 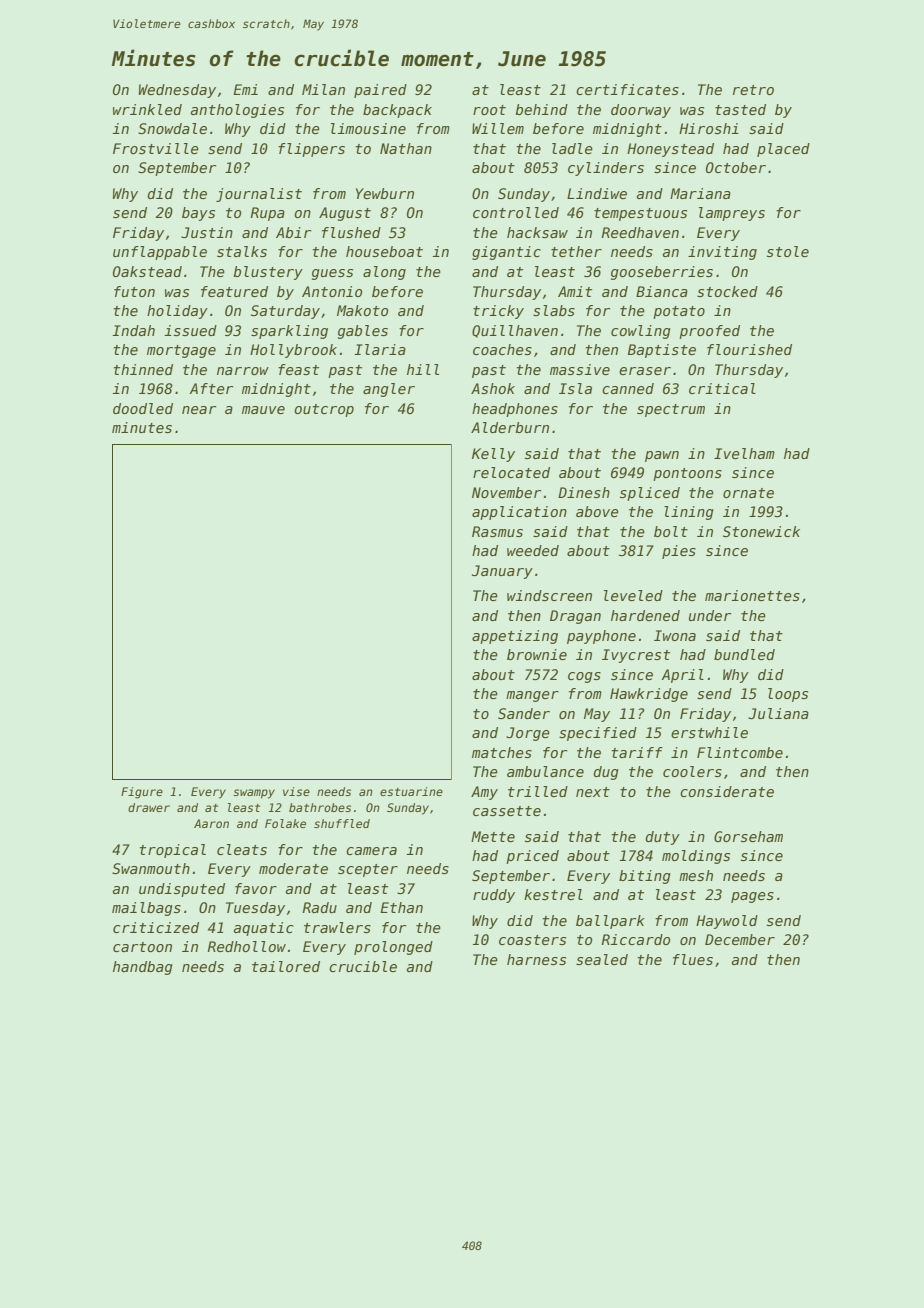 I want to click on near, so click(x=199, y=410).
